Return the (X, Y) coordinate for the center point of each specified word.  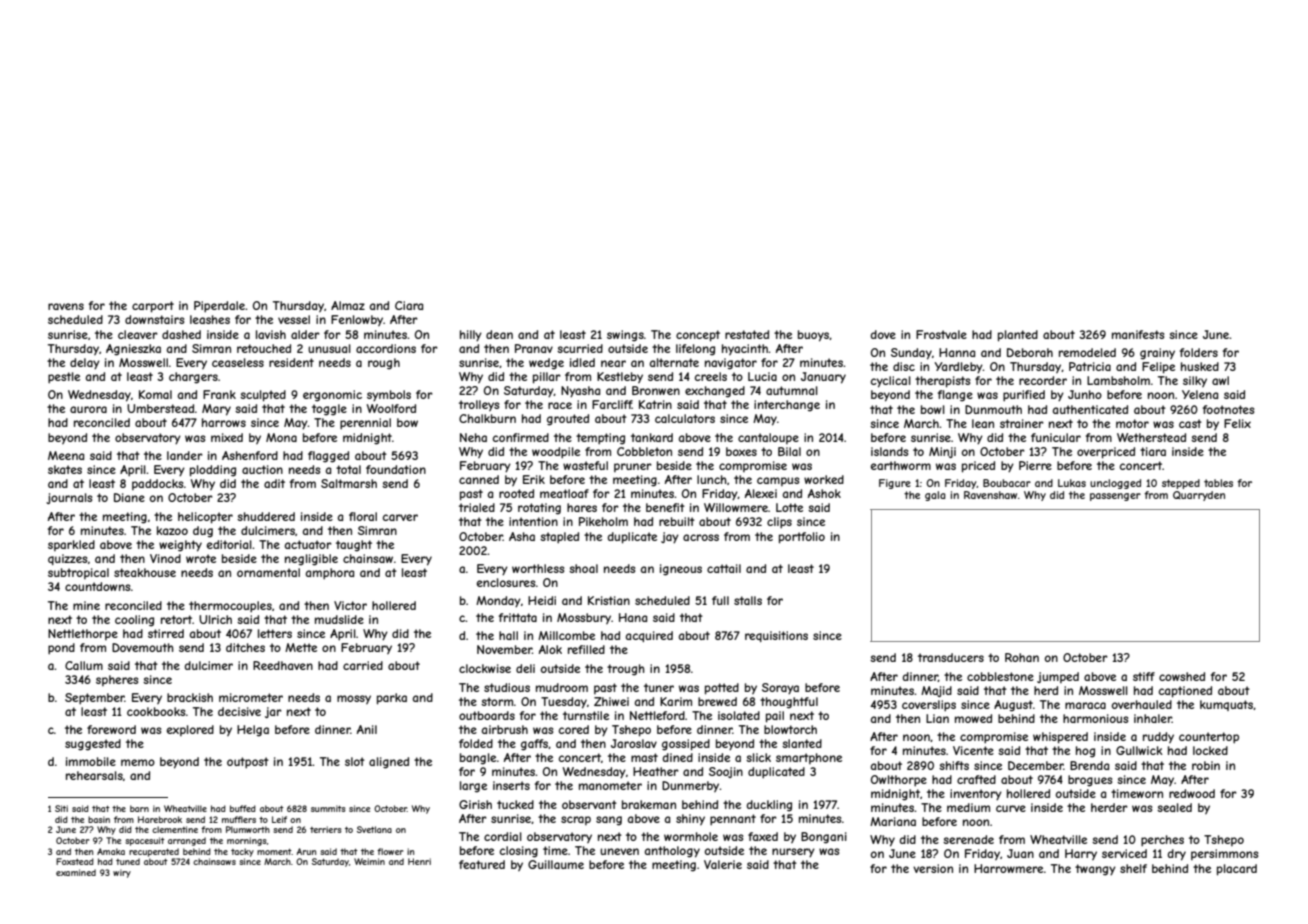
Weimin (369, 861)
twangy (1095, 870)
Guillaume (556, 864)
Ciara (409, 305)
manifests (1138, 334)
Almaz (348, 305)
